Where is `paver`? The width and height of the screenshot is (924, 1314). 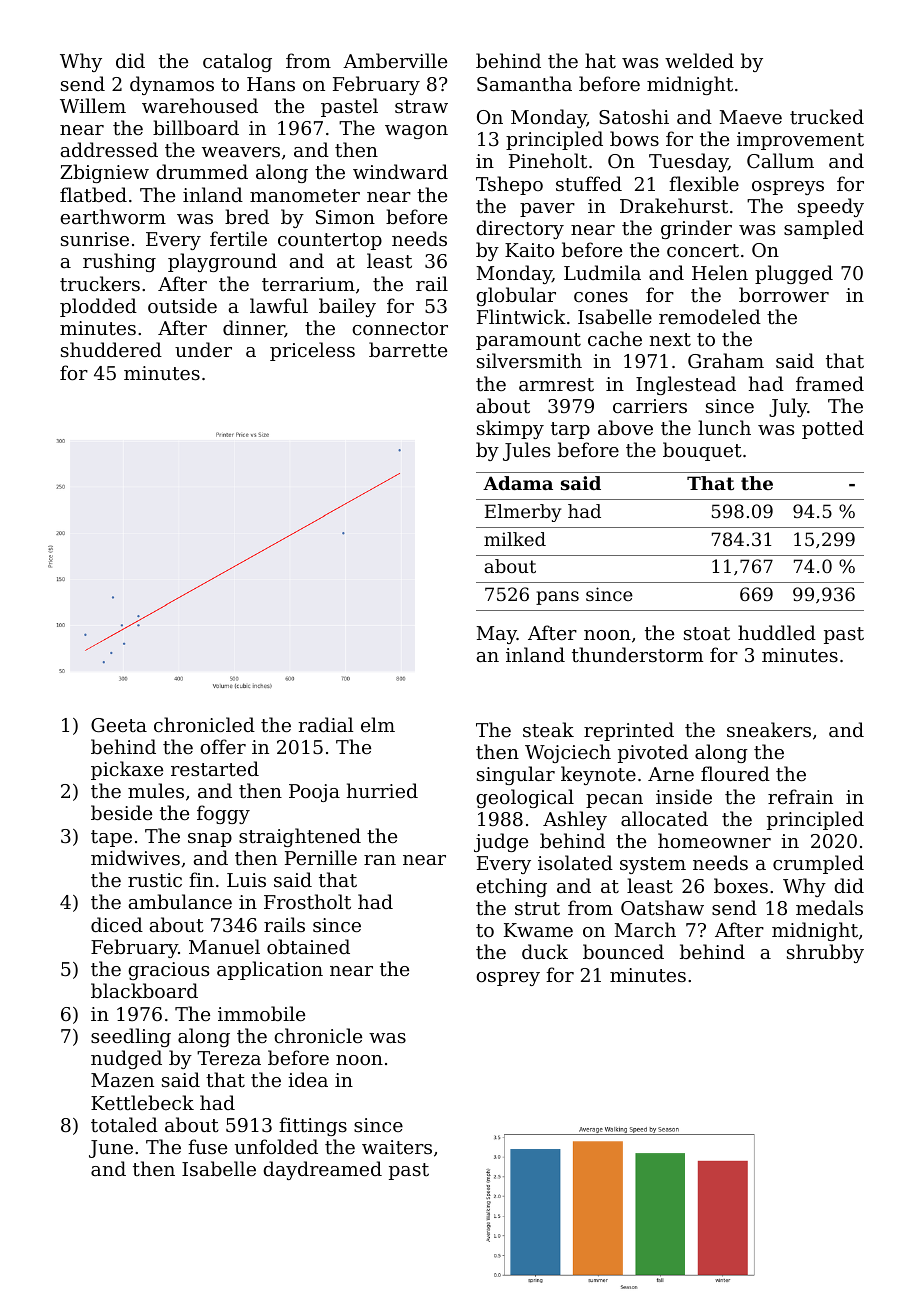
paver is located at coordinates (547, 210).
